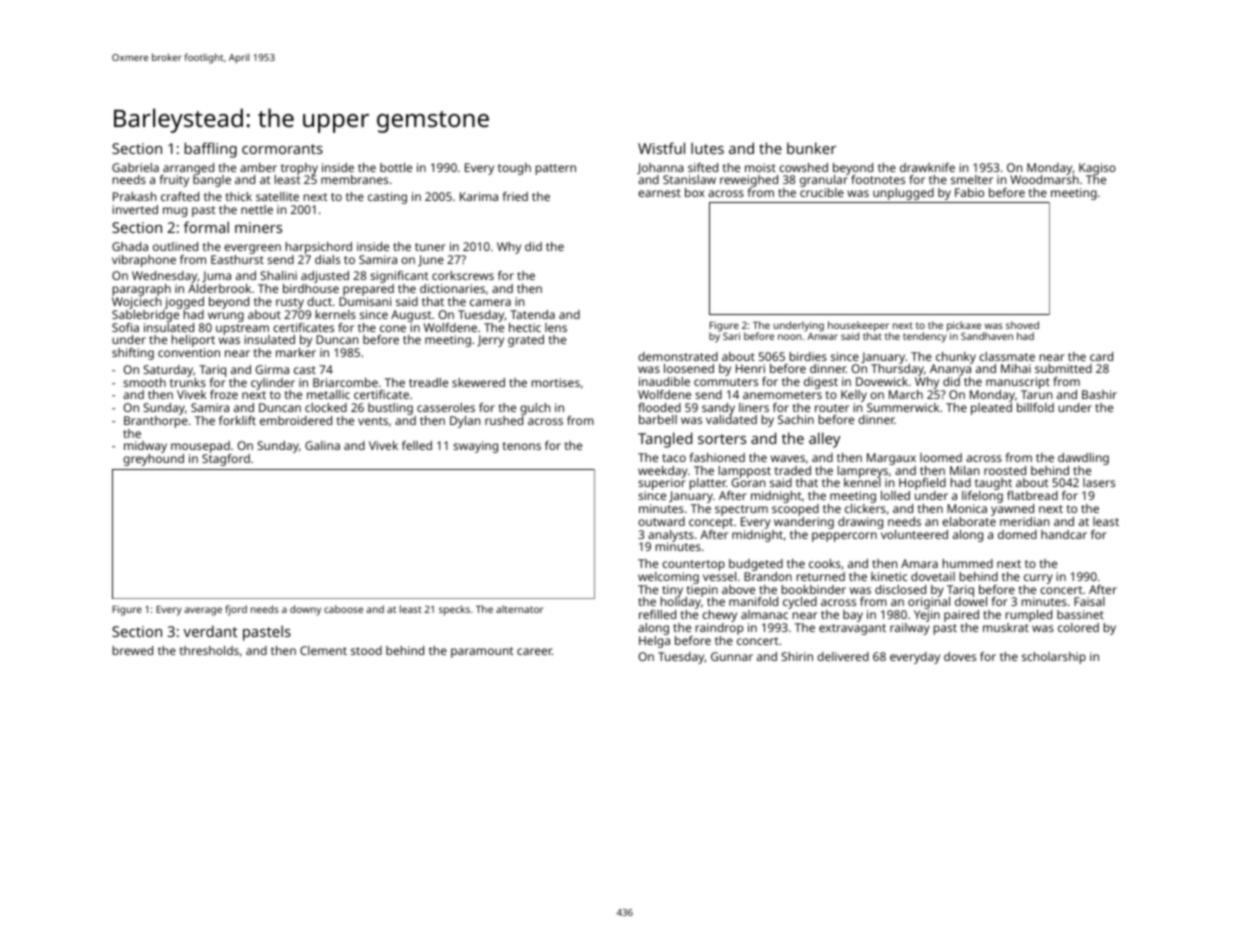 The image size is (1233, 952). I want to click on scholarship, so click(1054, 658).
